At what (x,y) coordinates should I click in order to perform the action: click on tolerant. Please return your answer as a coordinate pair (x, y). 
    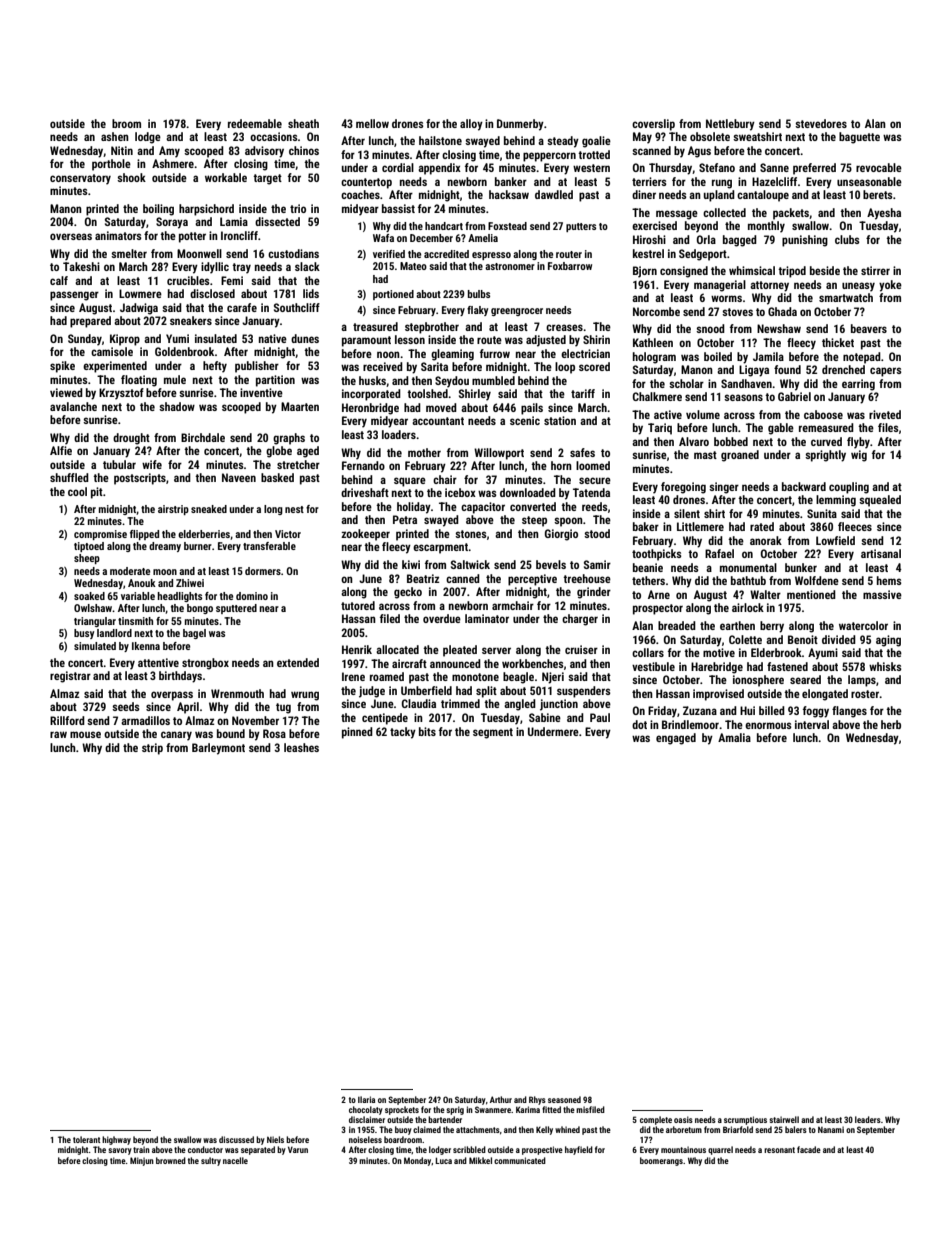
    Looking at the image, I should click on (86, 1139).
